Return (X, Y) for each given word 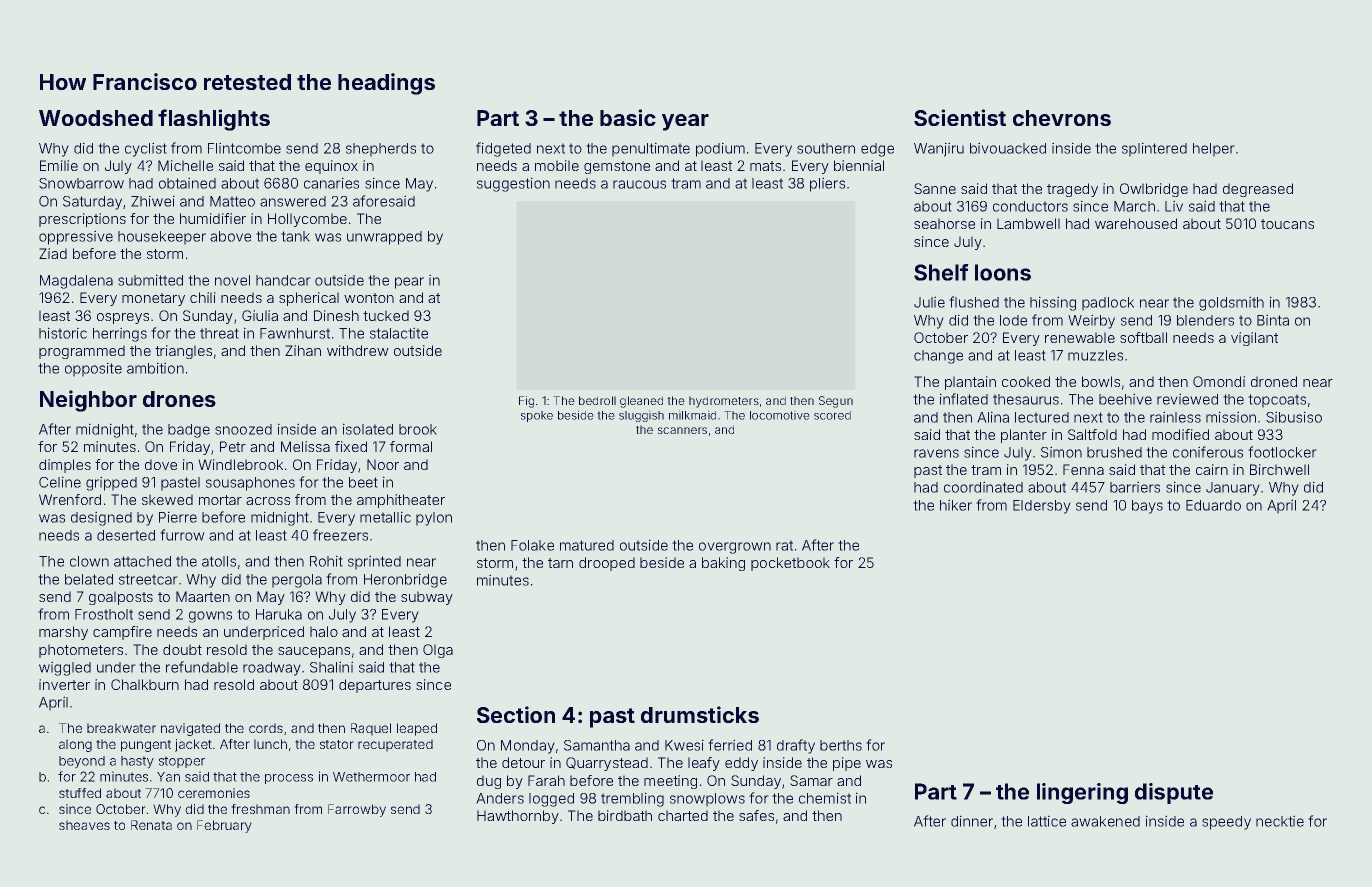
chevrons (1062, 118)
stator (337, 744)
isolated (368, 429)
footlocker (1282, 452)
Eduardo (1213, 505)
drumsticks (700, 714)
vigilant (1254, 339)
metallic (385, 517)
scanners (682, 430)
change (938, 357)
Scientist (960, 117)
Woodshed (96, 118)
